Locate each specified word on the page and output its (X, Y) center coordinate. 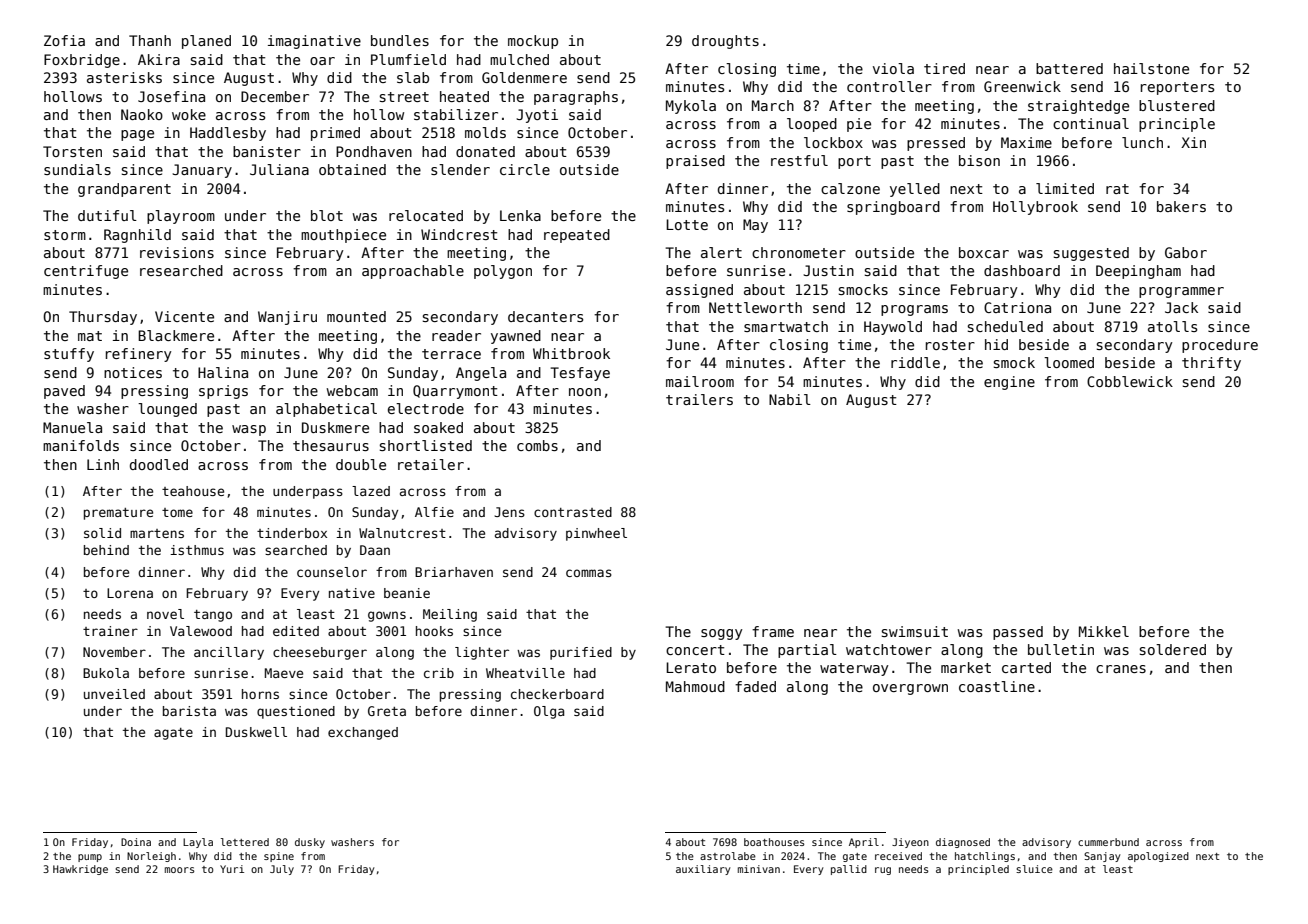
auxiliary (703, 870)
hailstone (1151, 68)
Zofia (64, 40)
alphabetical (326, 410)
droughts (725, 42)
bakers (1181, 206)
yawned (516, 337)
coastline (997, 686)
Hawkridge (80, 870)
